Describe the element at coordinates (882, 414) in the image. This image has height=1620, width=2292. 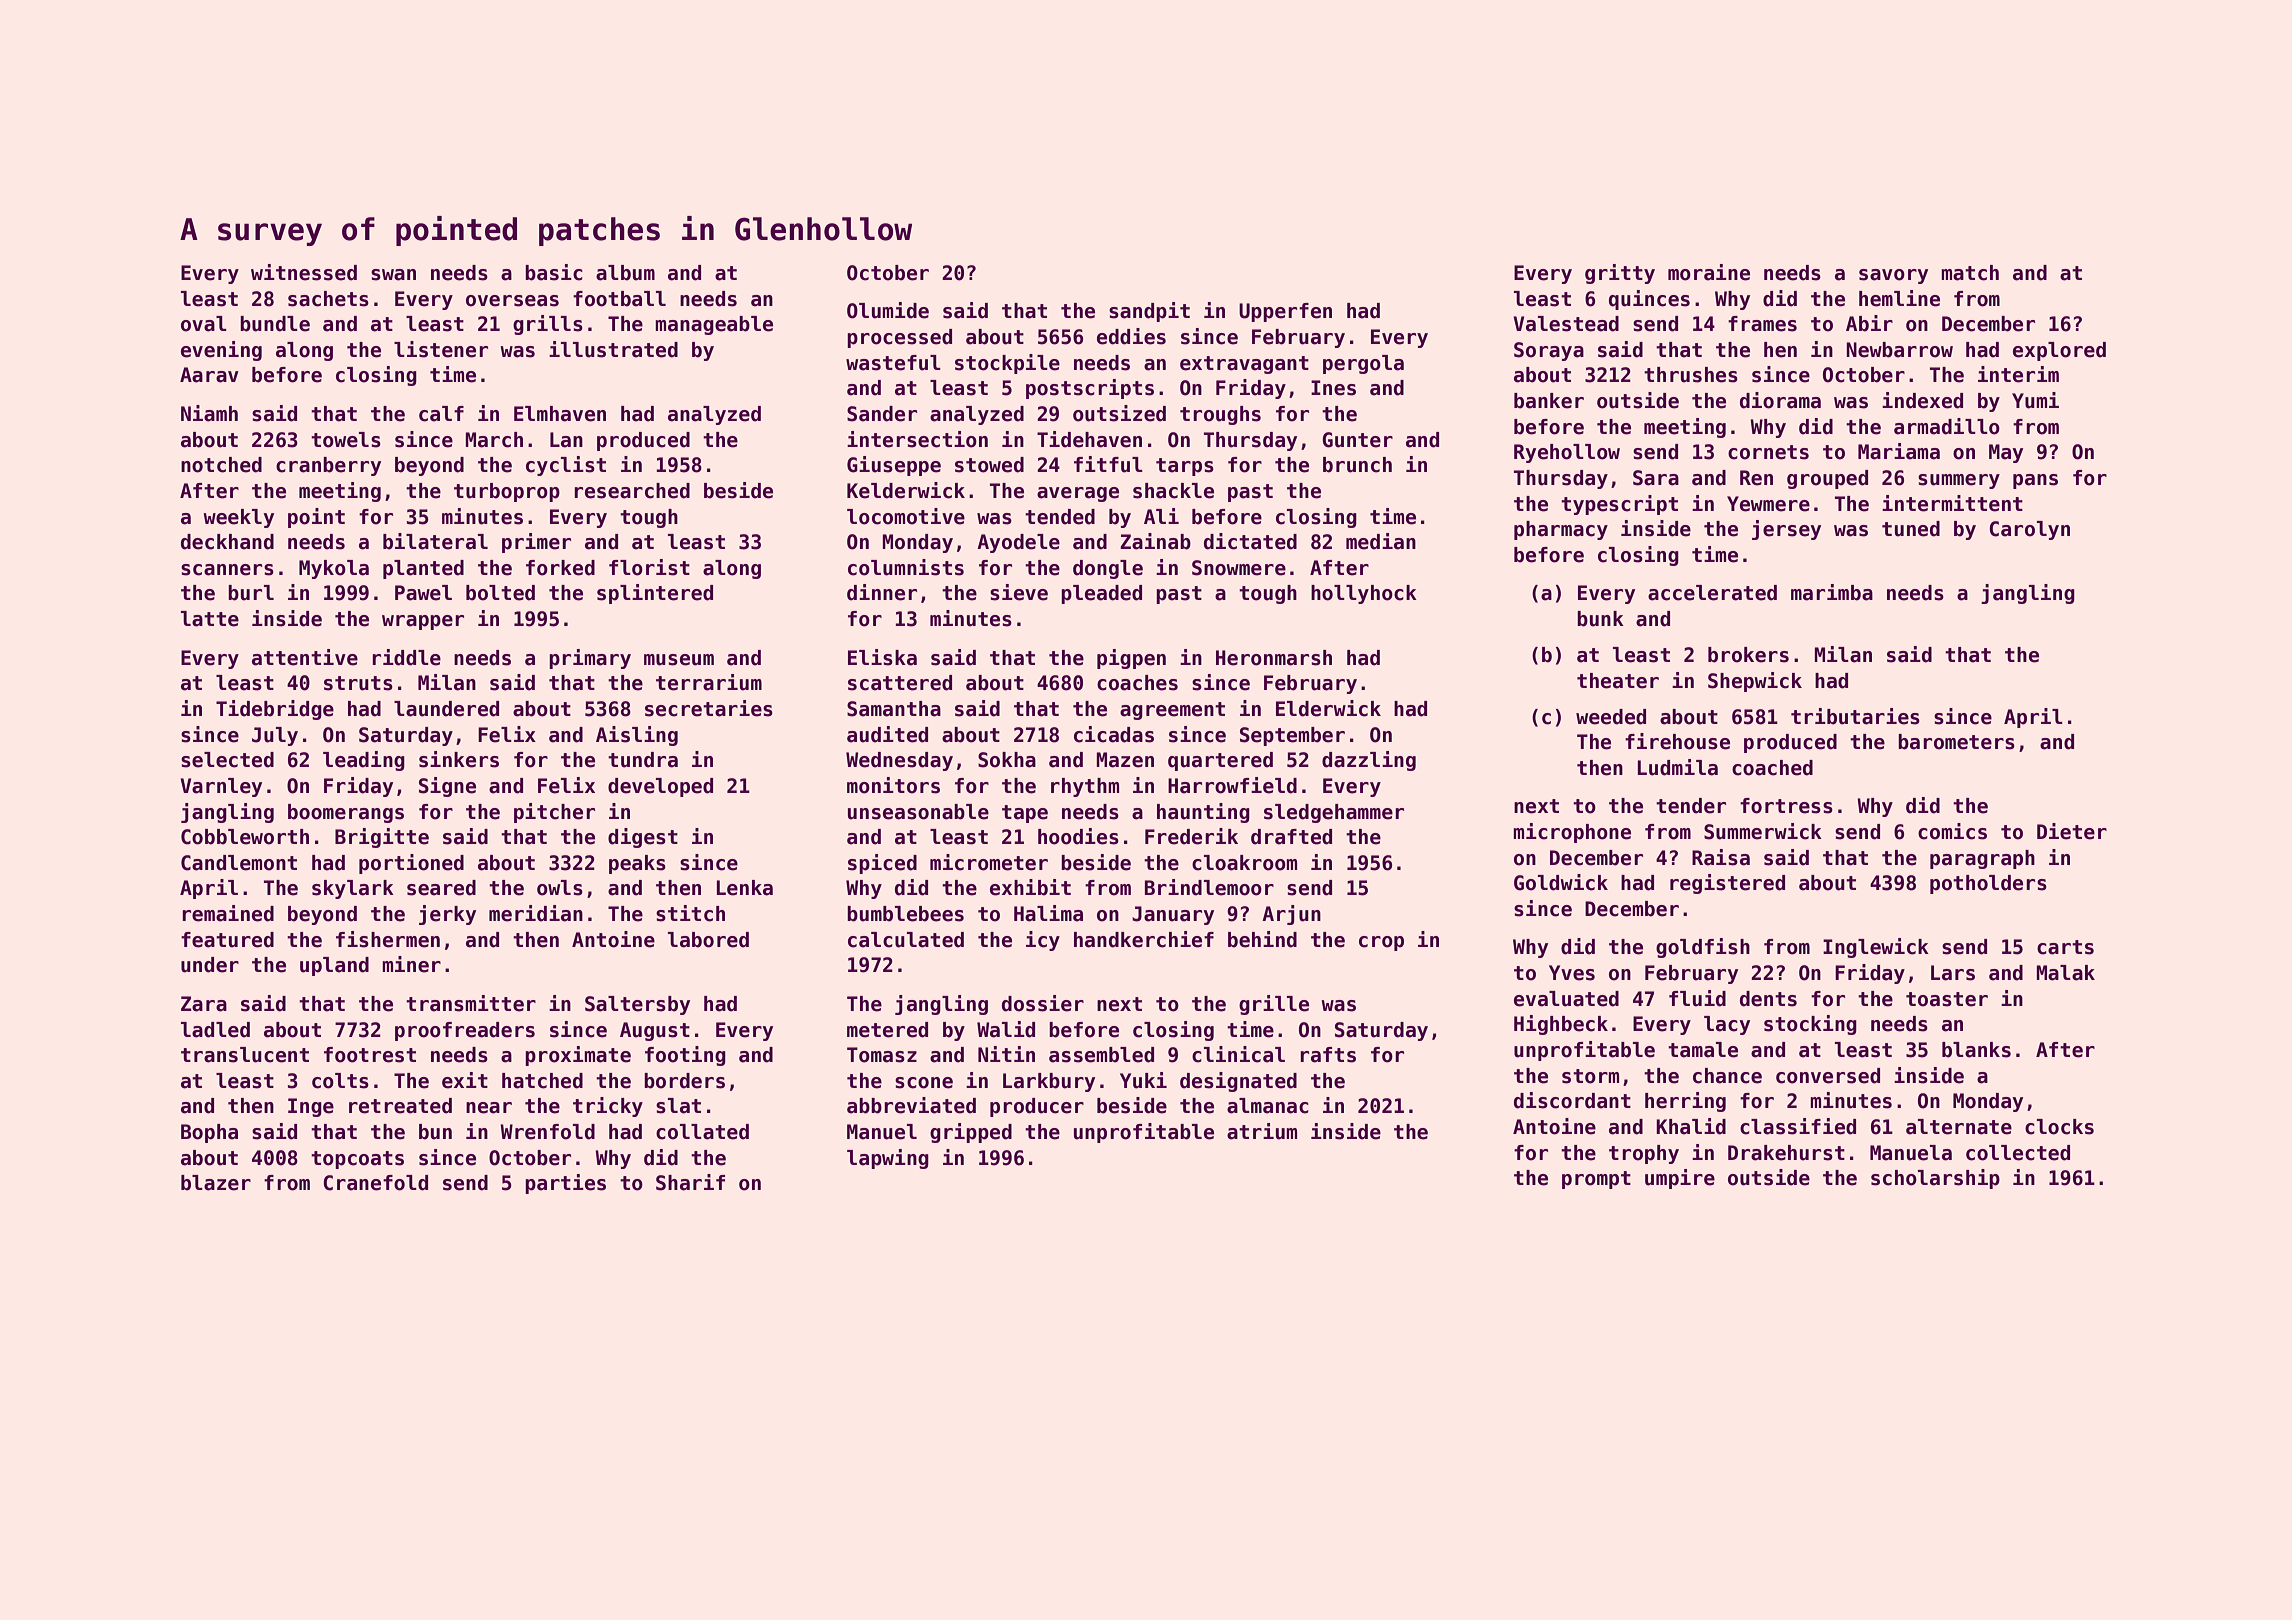
I see `Sander` at that location.
